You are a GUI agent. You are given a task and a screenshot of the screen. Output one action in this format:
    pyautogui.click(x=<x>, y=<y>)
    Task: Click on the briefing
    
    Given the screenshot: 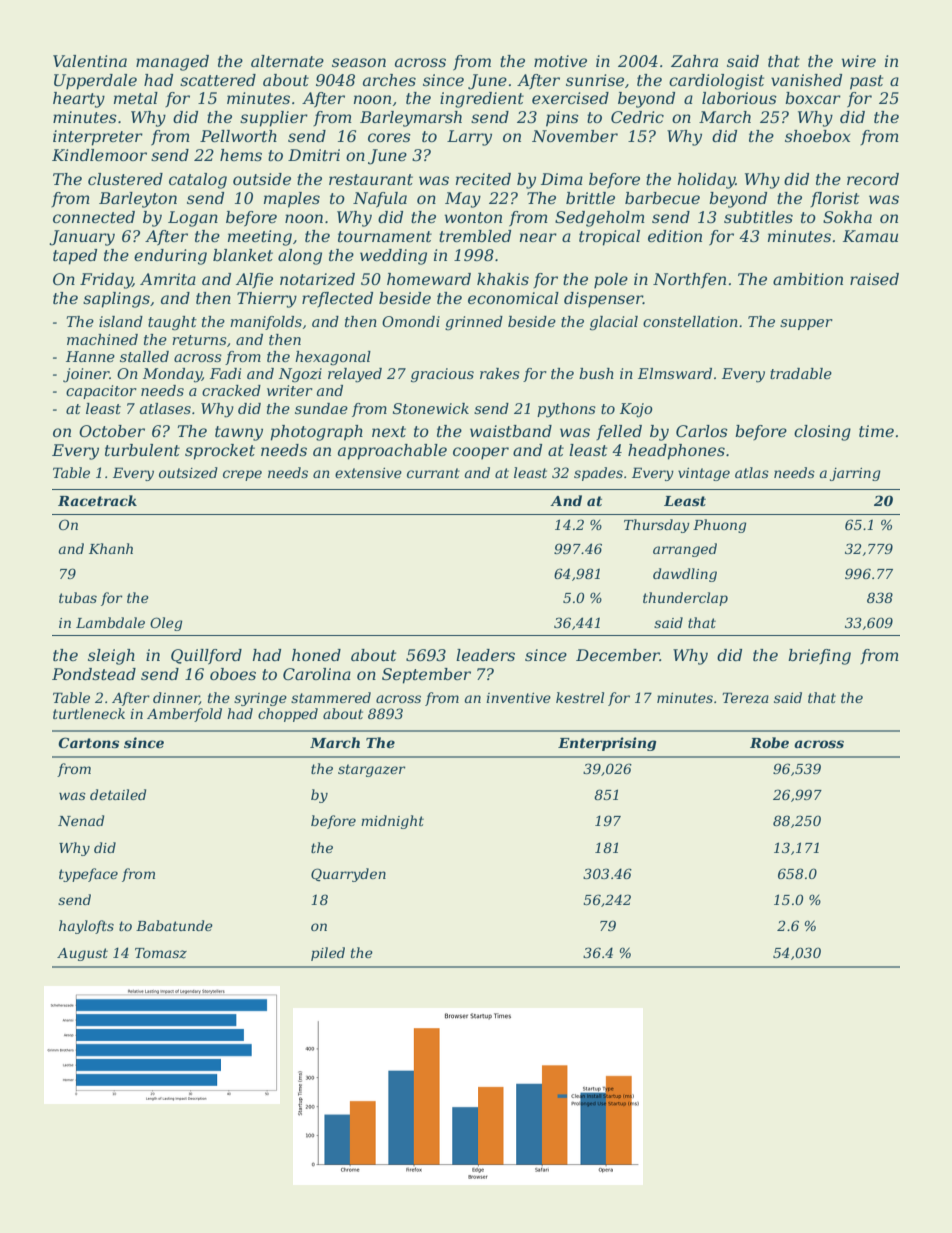 What is the action you would take?
    pyautogui.click(x=819, y=657)
